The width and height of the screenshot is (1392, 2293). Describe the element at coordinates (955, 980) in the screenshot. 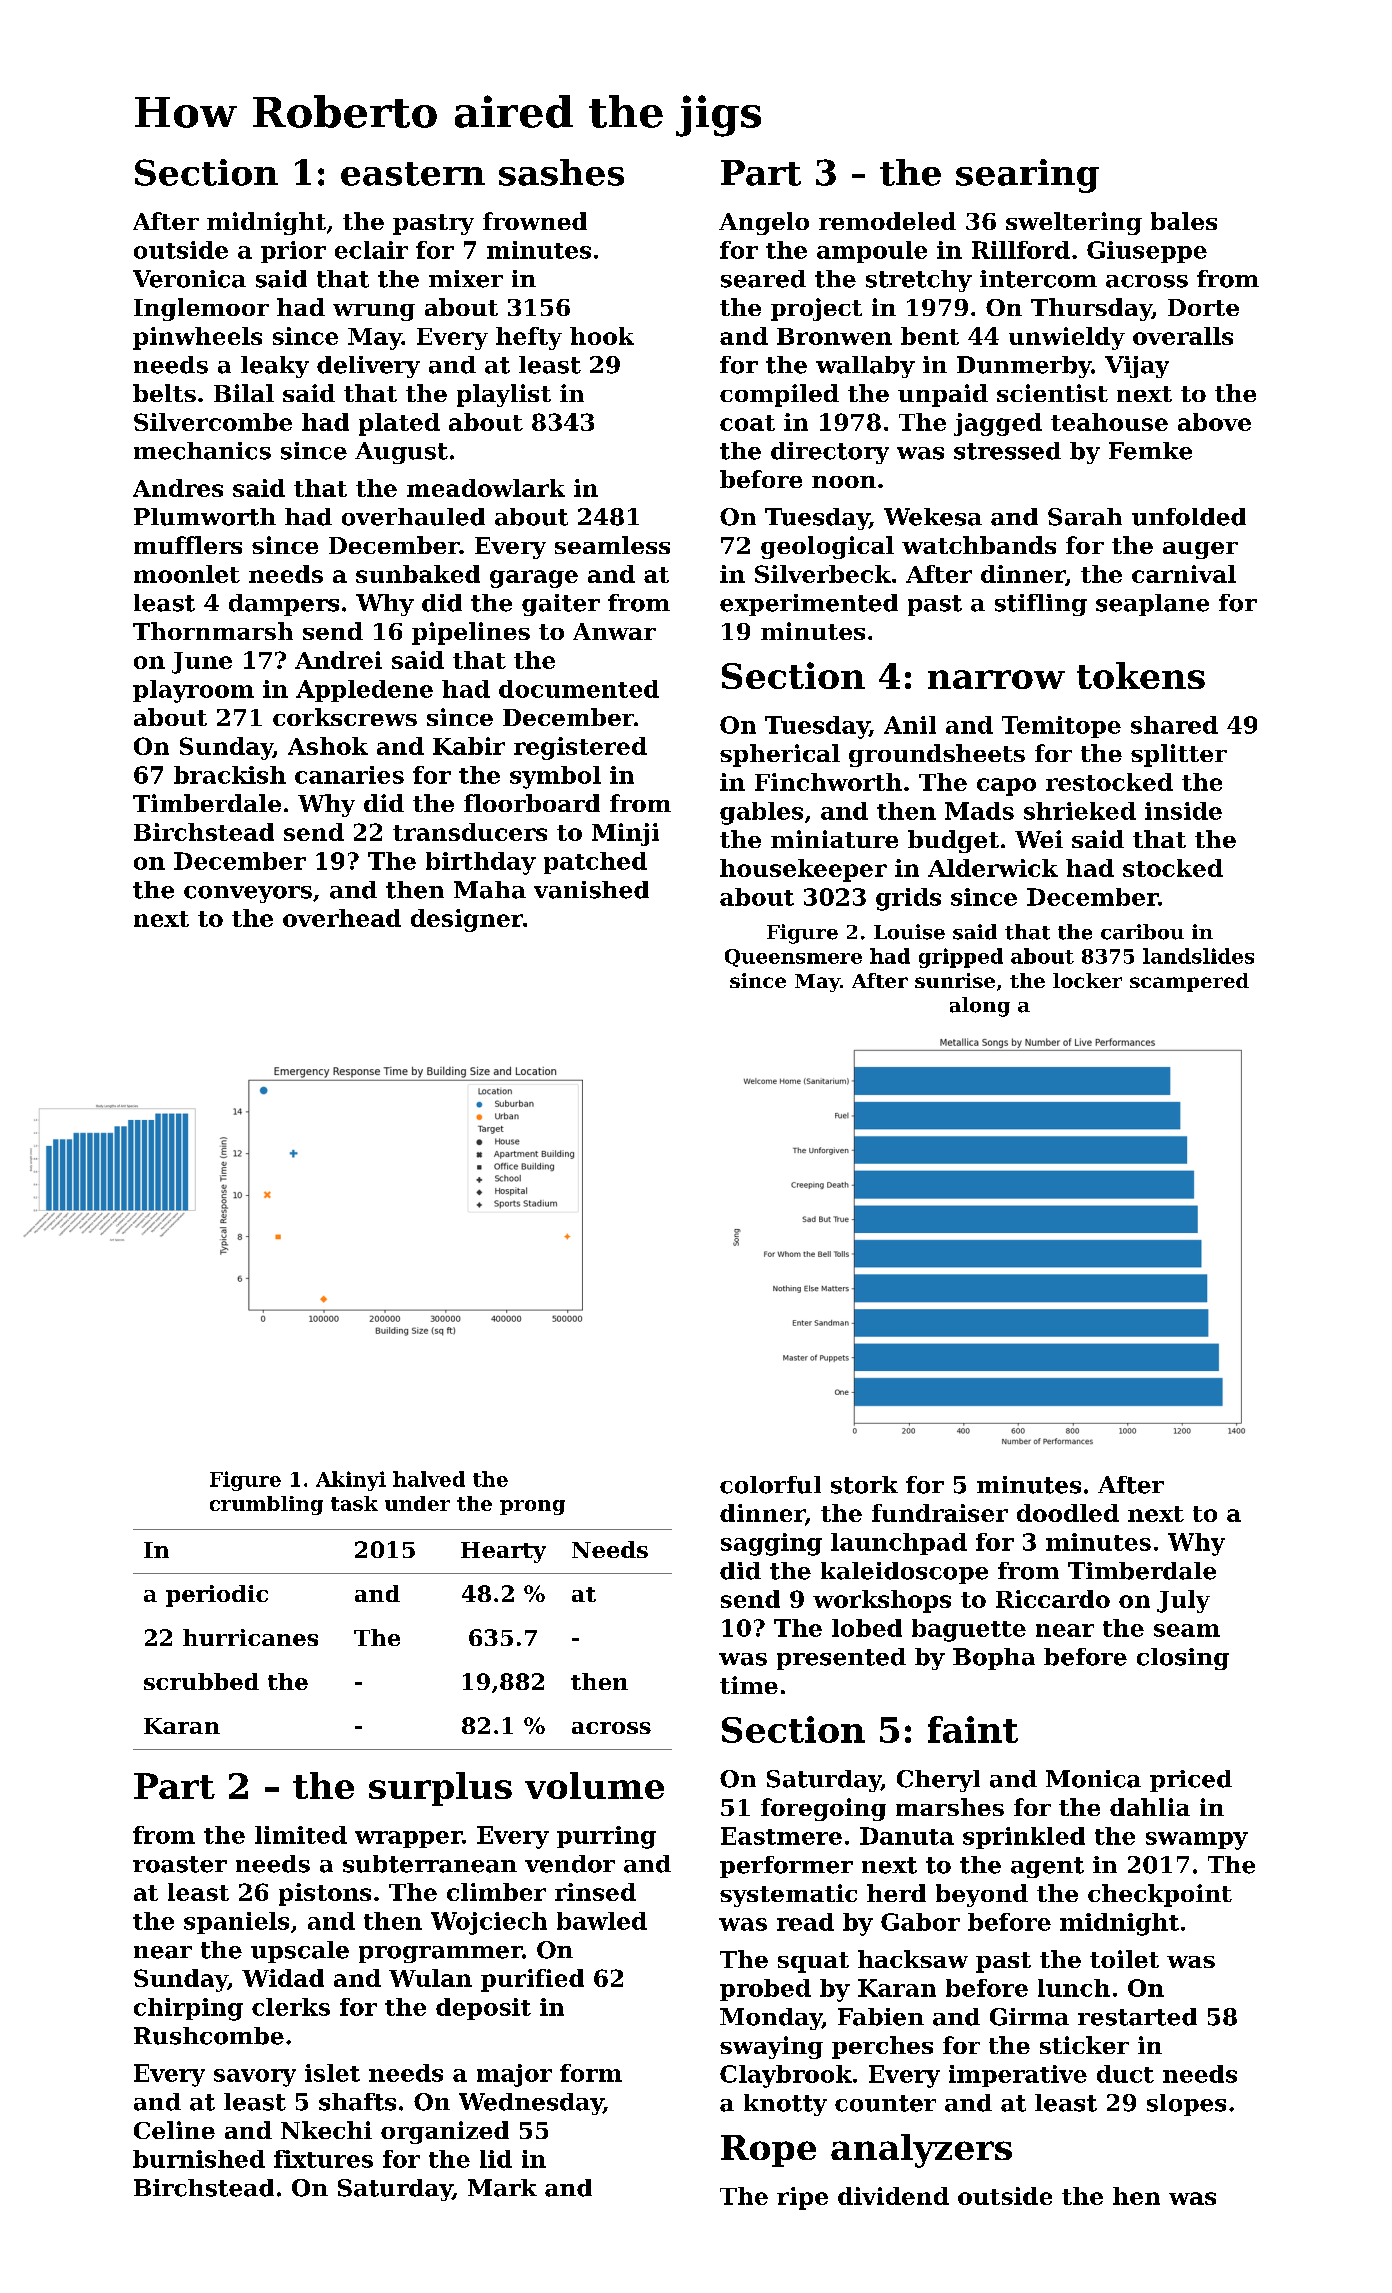

I see `sunrise` at that location.
